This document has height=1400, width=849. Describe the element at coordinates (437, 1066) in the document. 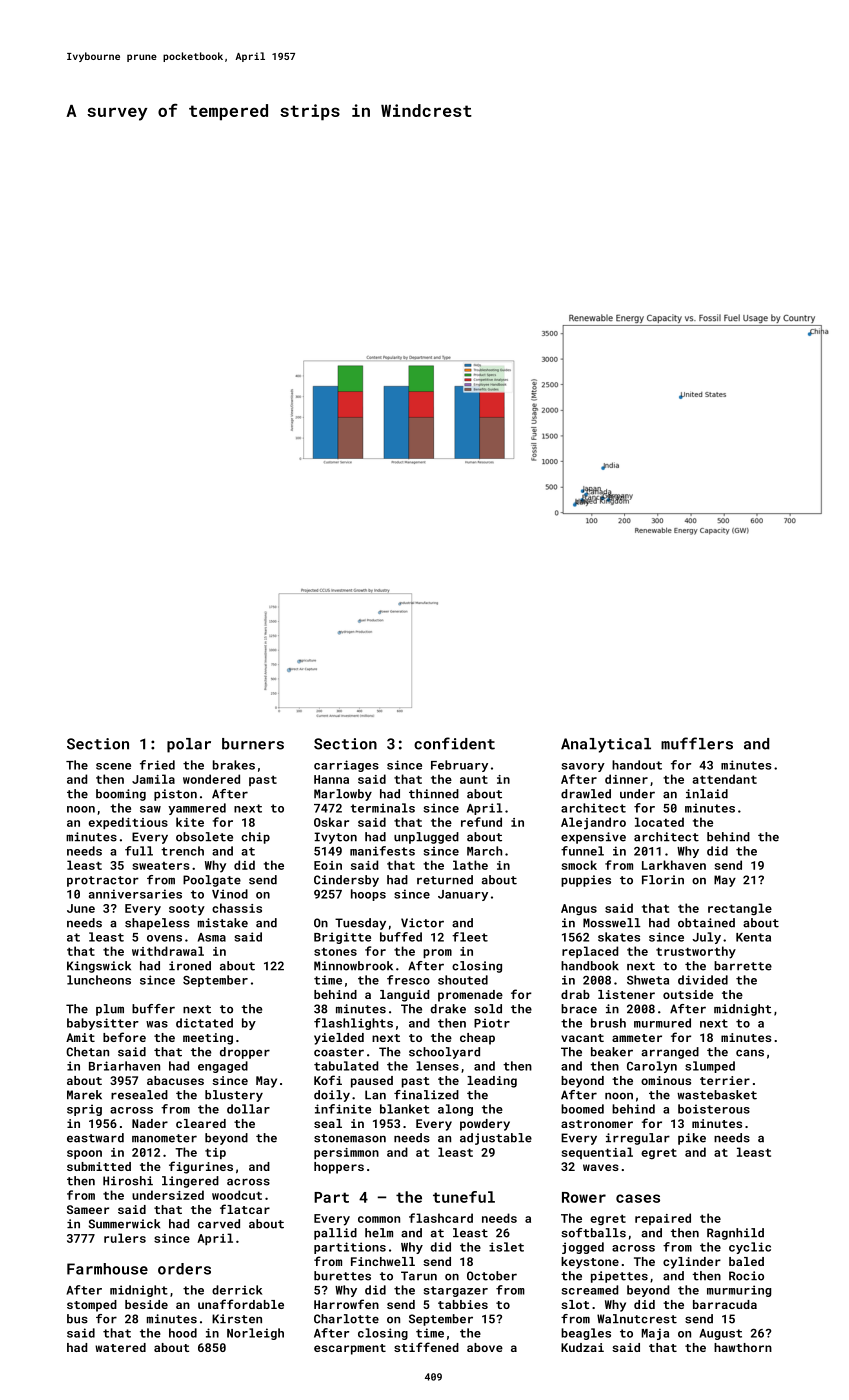

I see `lenses` at that location.
